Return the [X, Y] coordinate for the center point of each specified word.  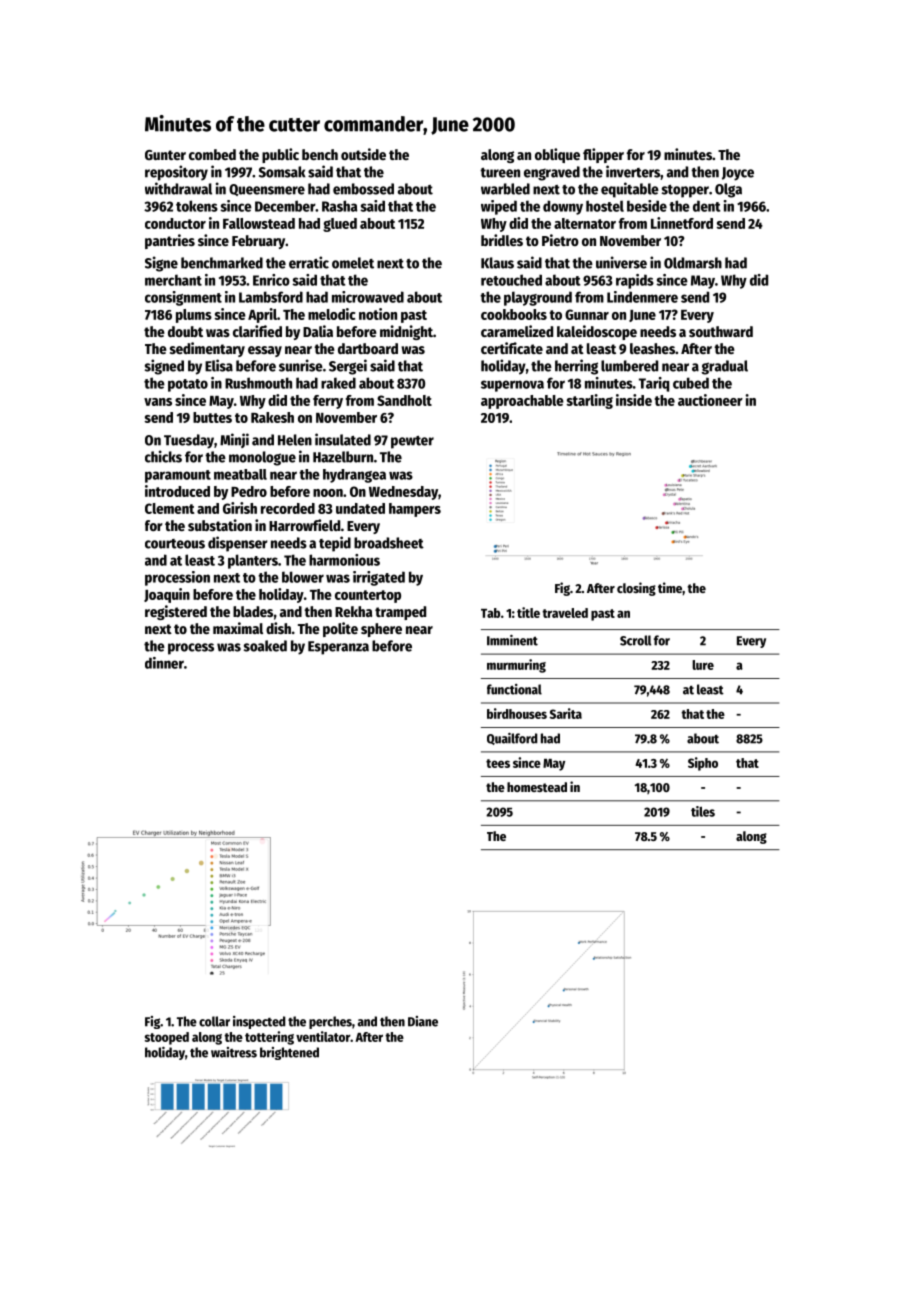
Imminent [512, 640]
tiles [703, 811]
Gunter [165, 155]
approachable [522, 402]
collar [214, 1021]
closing [636, 589]
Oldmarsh [693, 263]
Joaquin [167, 595]
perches [330, 1022]
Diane [423, 1021]
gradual [724, 367]
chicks [163, 456]
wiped [499, 207]
